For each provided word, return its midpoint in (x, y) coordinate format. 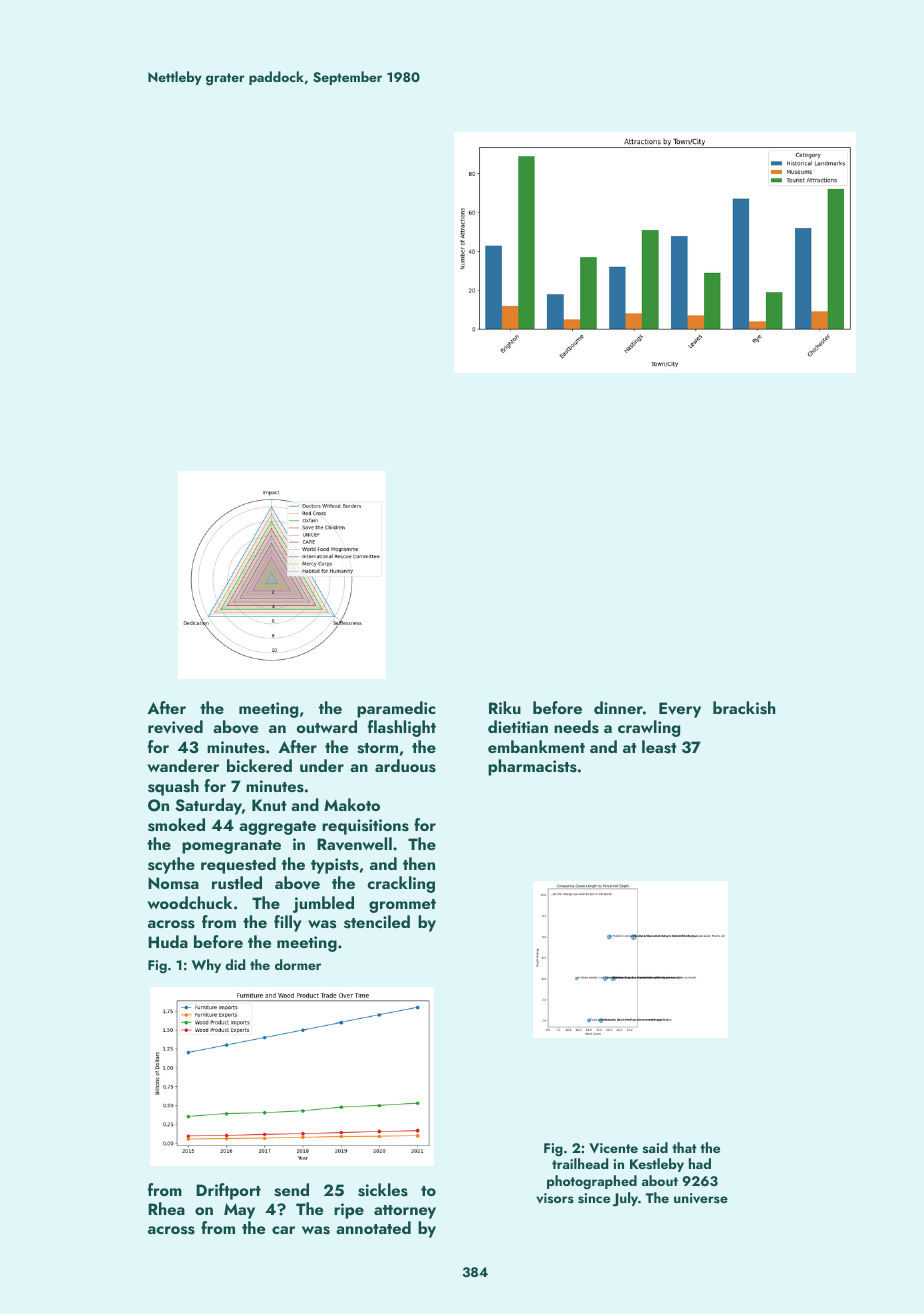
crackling (401, 884)
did (235, 964)
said (655, 1147)
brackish (744, 708)
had (700, 1163)
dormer (298, 964)
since (594, 1198)
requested (238, 865)
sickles (383, 1190)
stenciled (377, 922)
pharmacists (532, 767)
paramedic (396, 709)
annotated (373, 1227)
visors (555, 1198)
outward (327, 726)
